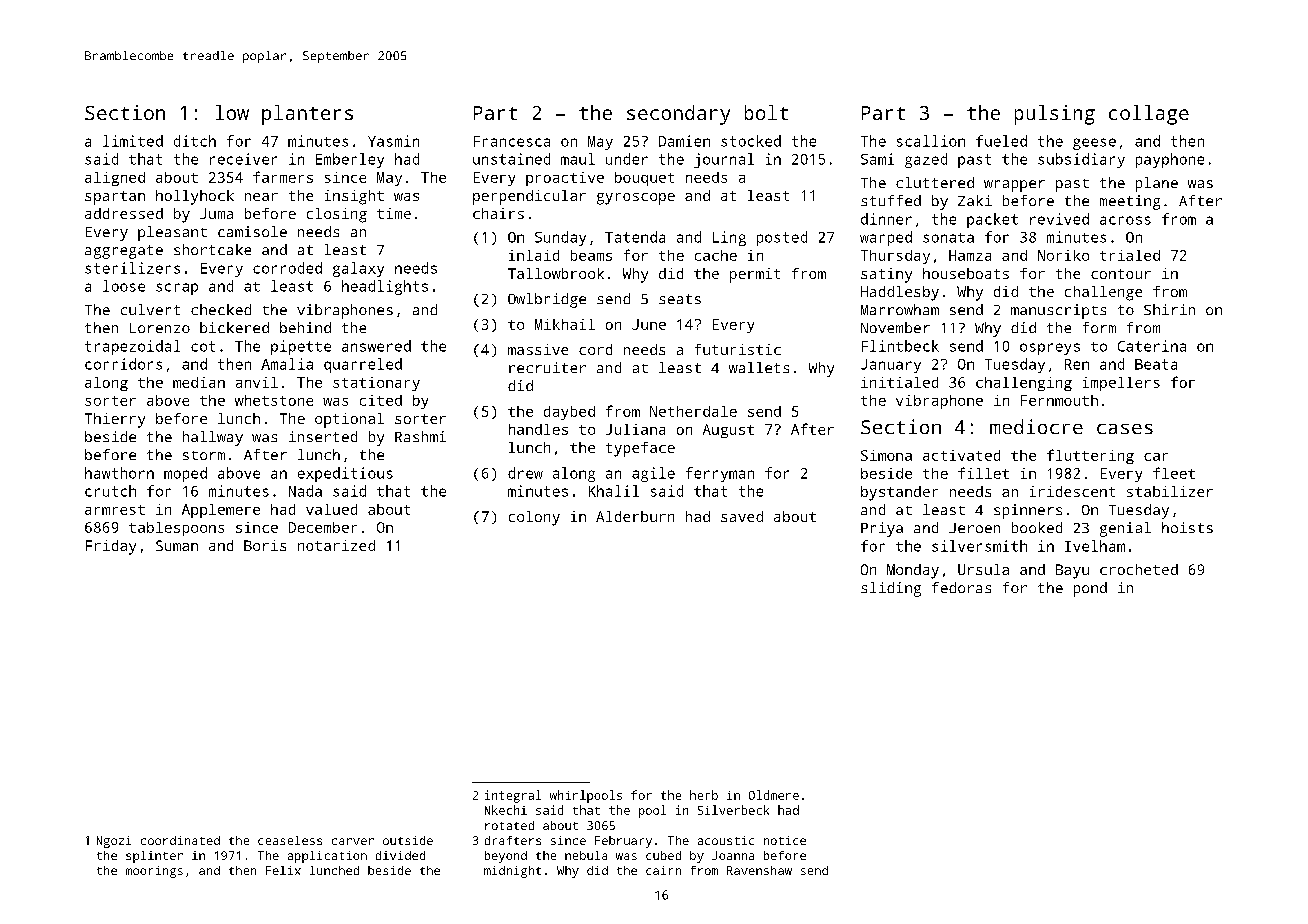 The width and height of the screenshot is (1308, 924). Describe the element at coordinates (1187, 527) in the screenshot. I see `hoists` at that location.
